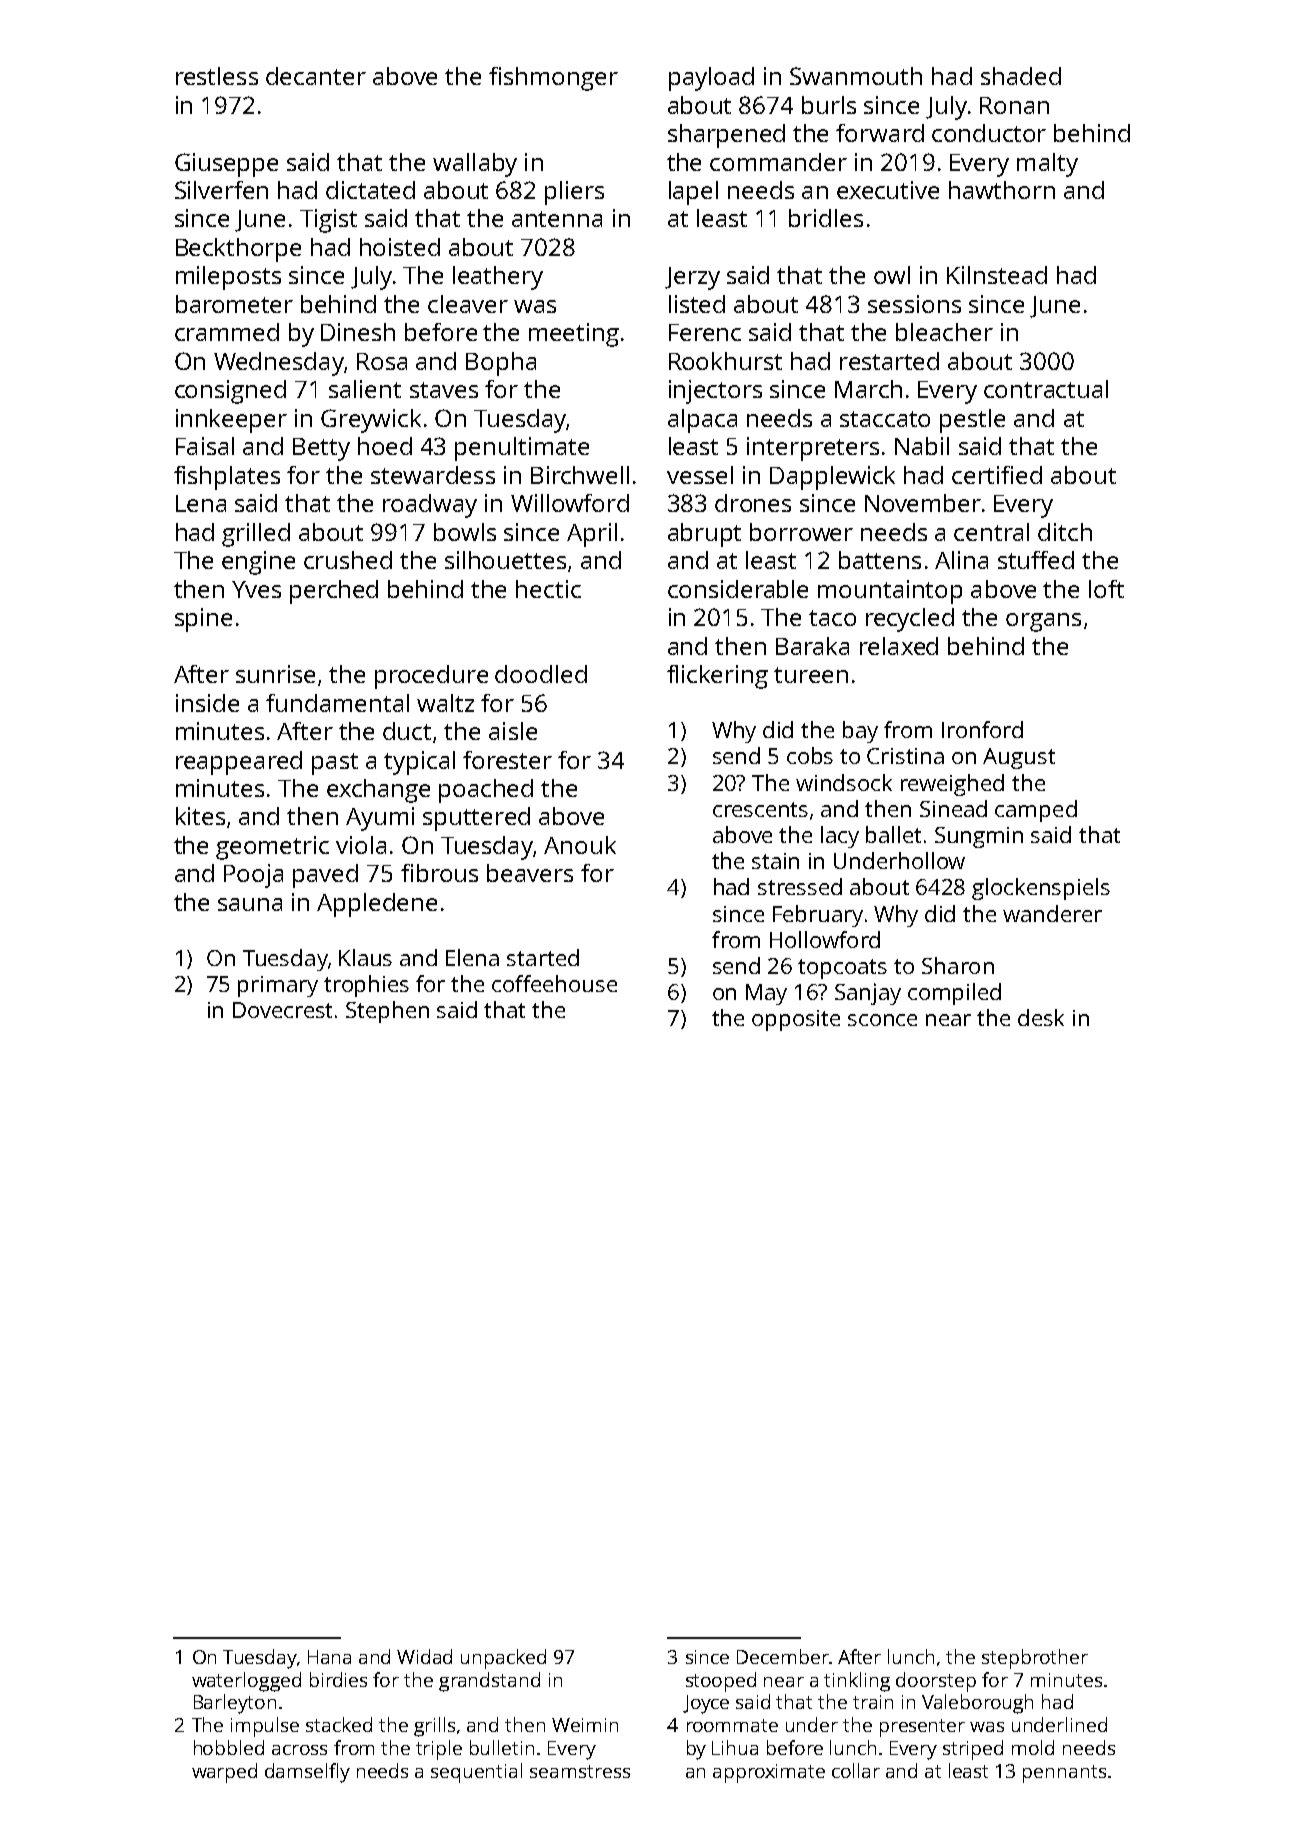 The image size is (1306, 1847). Describe the element at coordinates (783, 1656) in the image. I see `December` at that location.
